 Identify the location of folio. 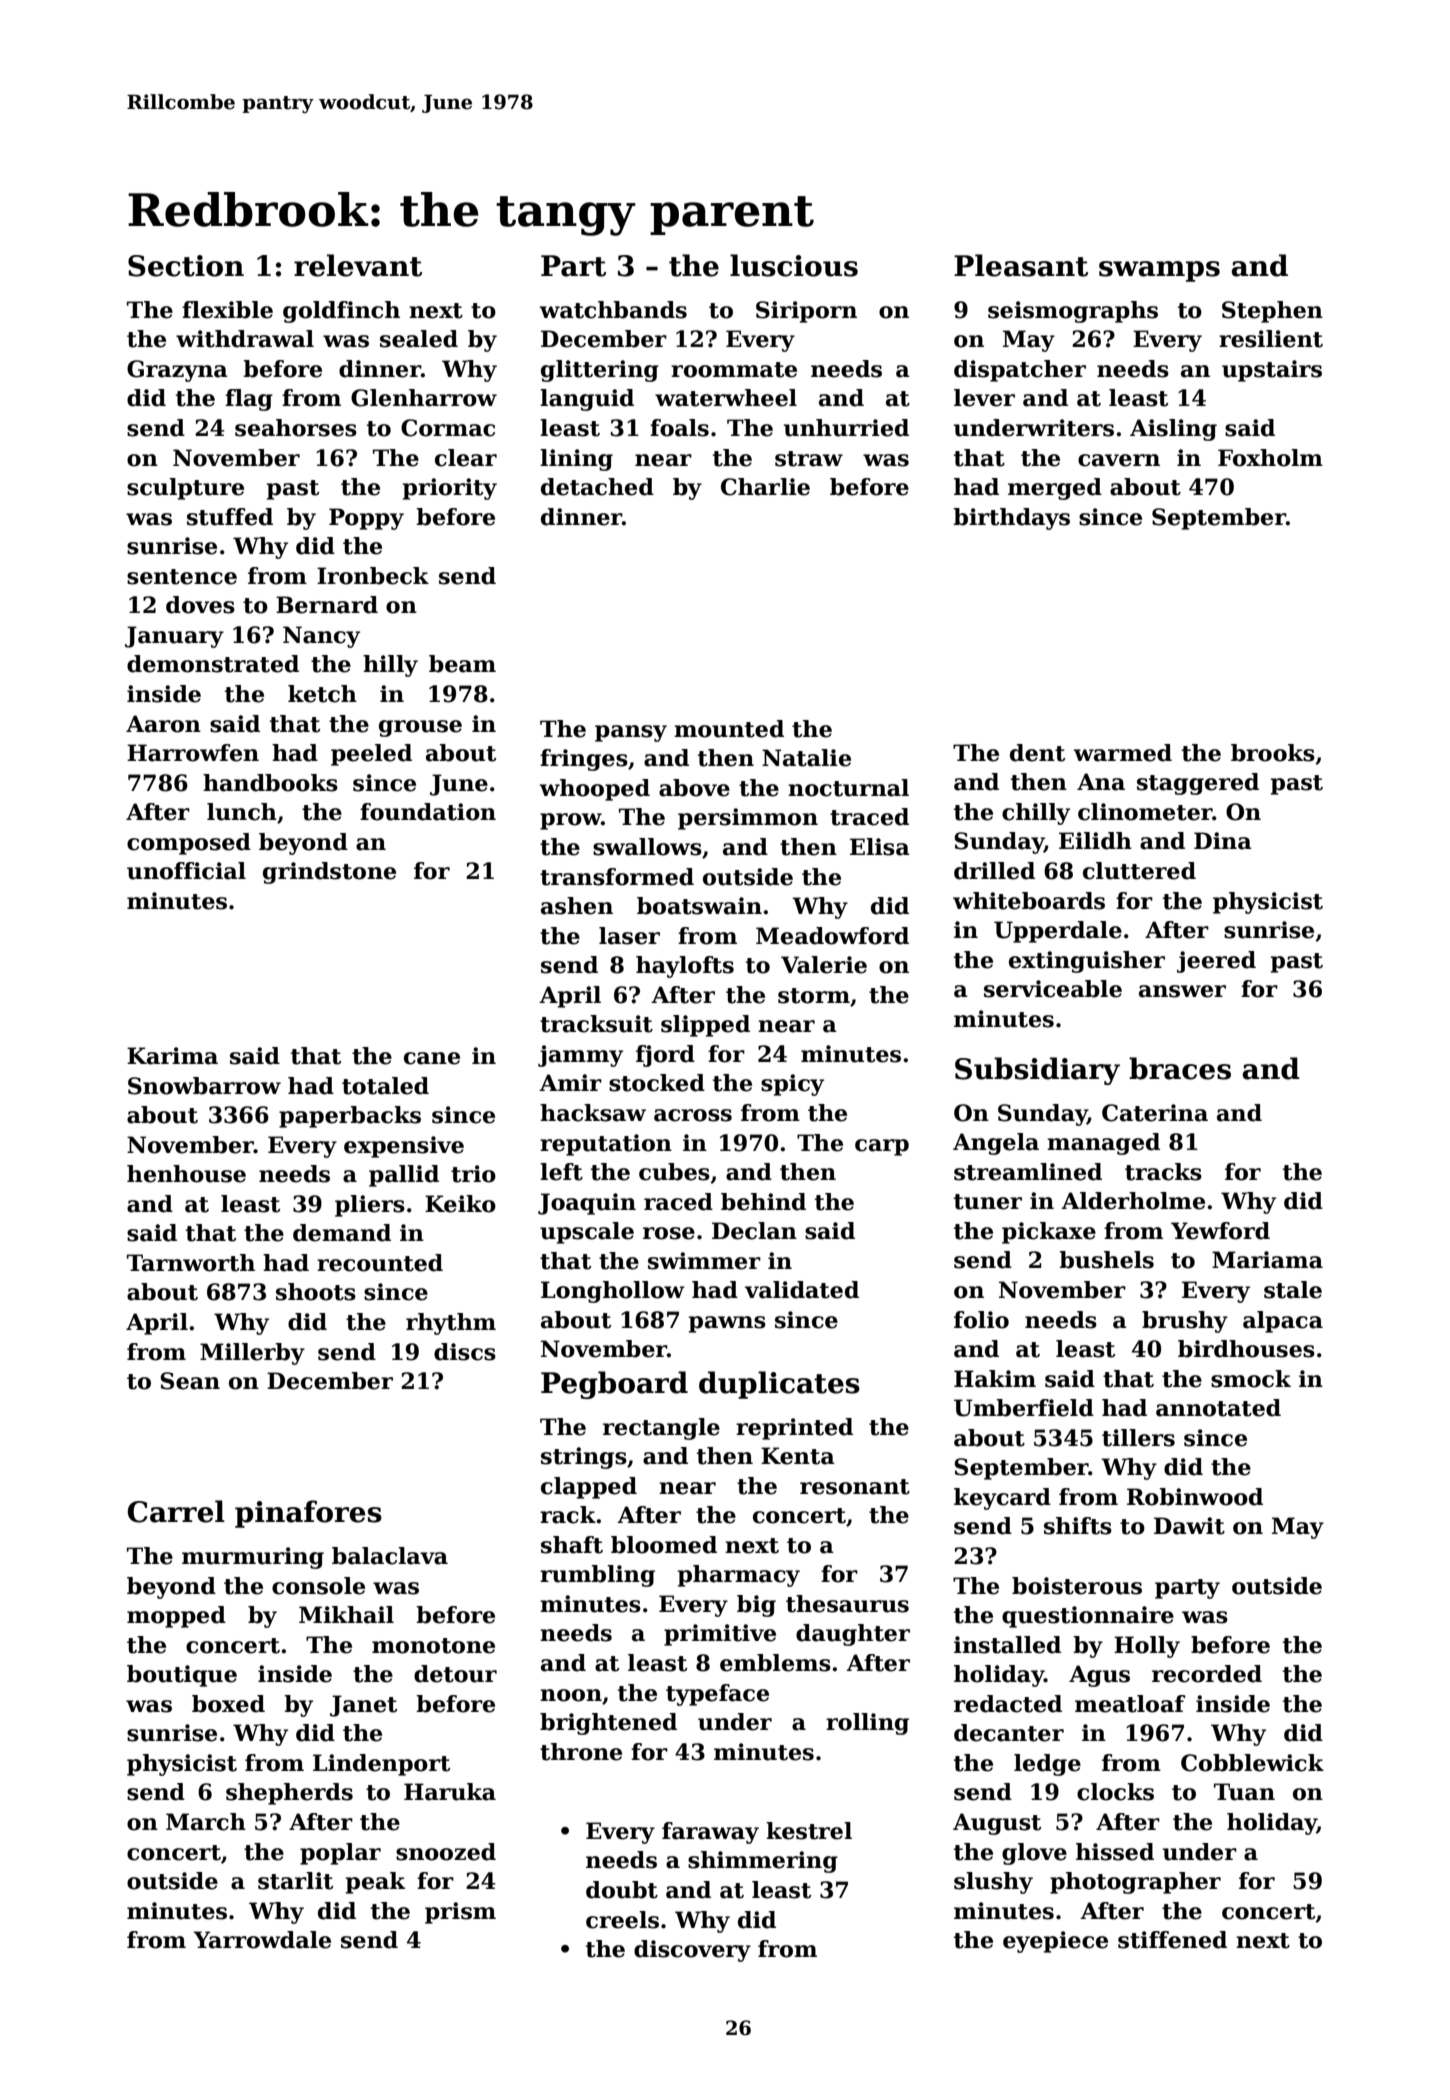
(981, 1320).
